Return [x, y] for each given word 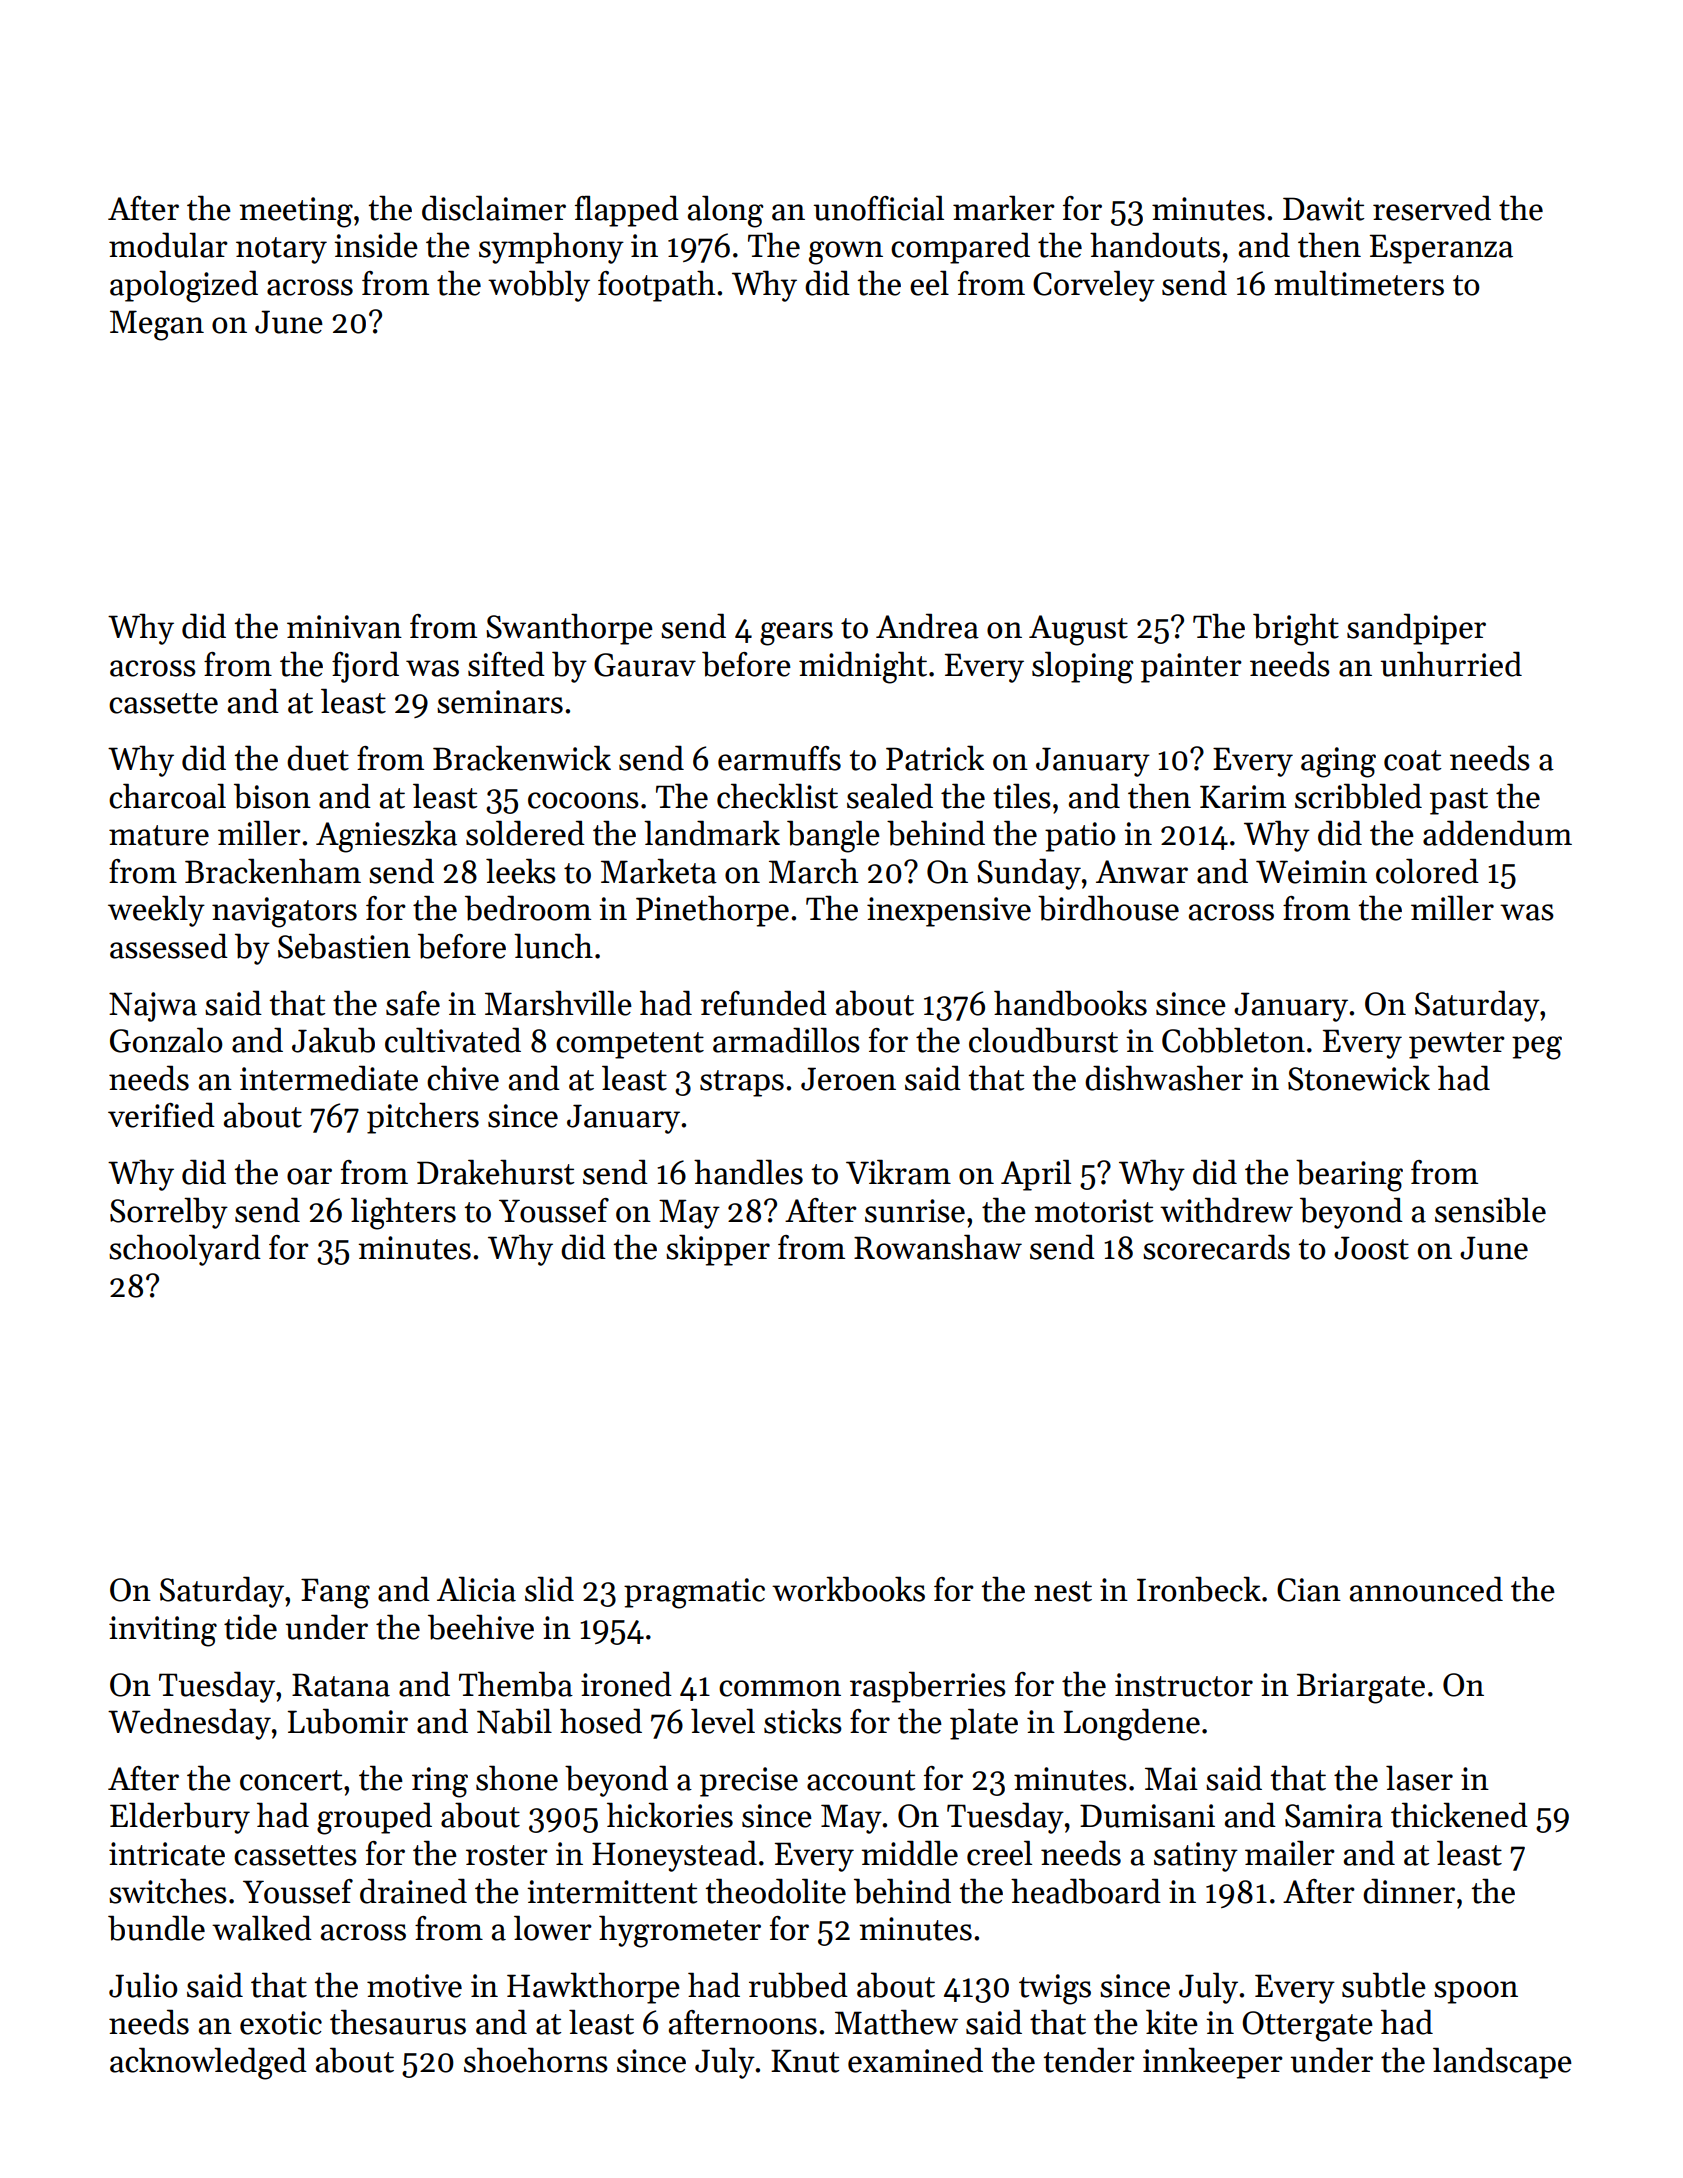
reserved [1432, 208]
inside [376, 245]
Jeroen [848, 1079]
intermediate [329, 1078]
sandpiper [1416, 629]
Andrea [927, 626]
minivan [344, 627]
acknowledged [208, 2063]
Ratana [341, 1685]
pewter [1457, 1045]
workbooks [848, 1589]
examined [915, 2060]
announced [1426, 1589]
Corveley [1094, 286]
